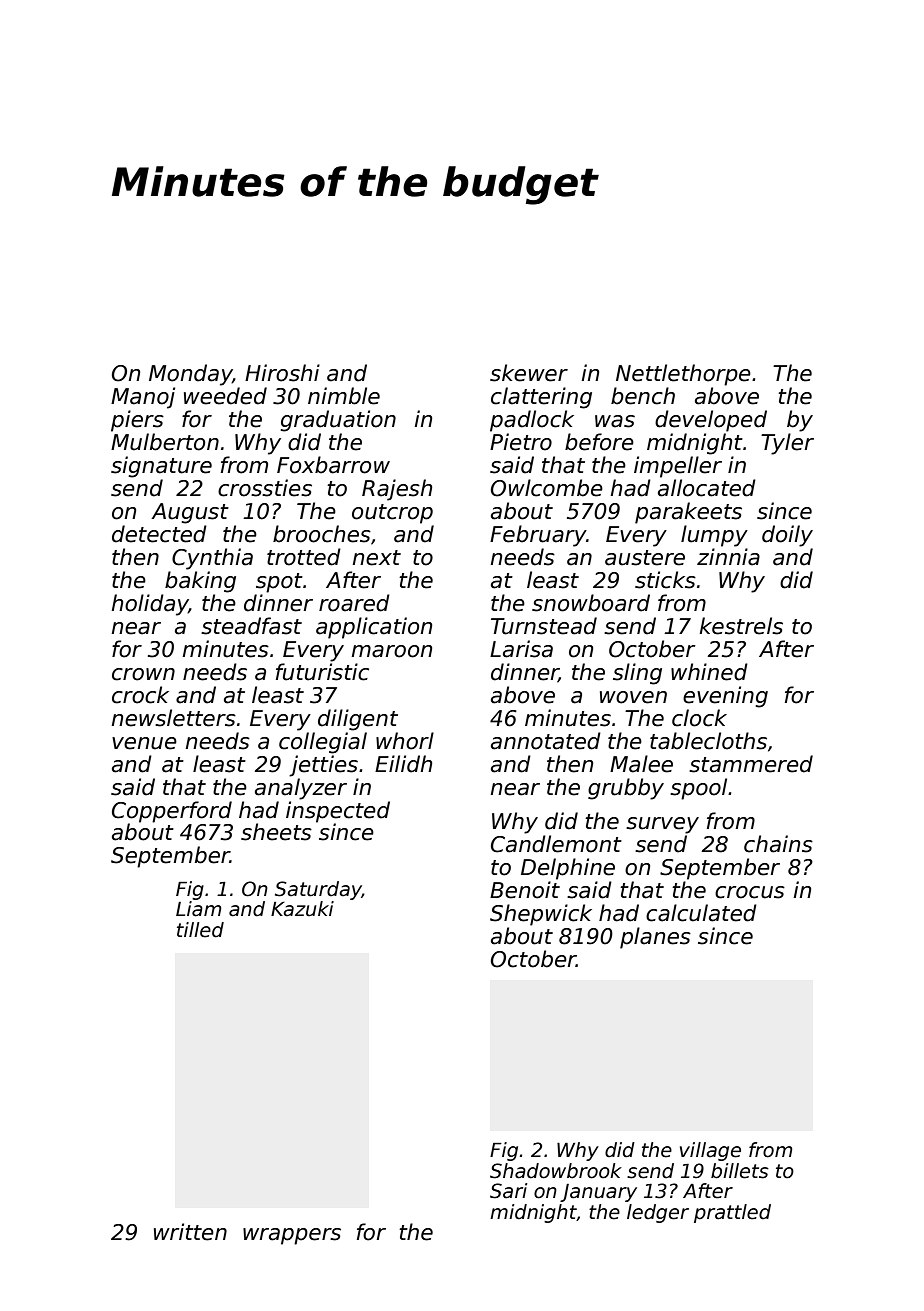 This screenshot has height=1311, width=924. What do you see at coordinates (265, 488) in the screenshot?
I see `crossties` at bounding box center [265, 488].
